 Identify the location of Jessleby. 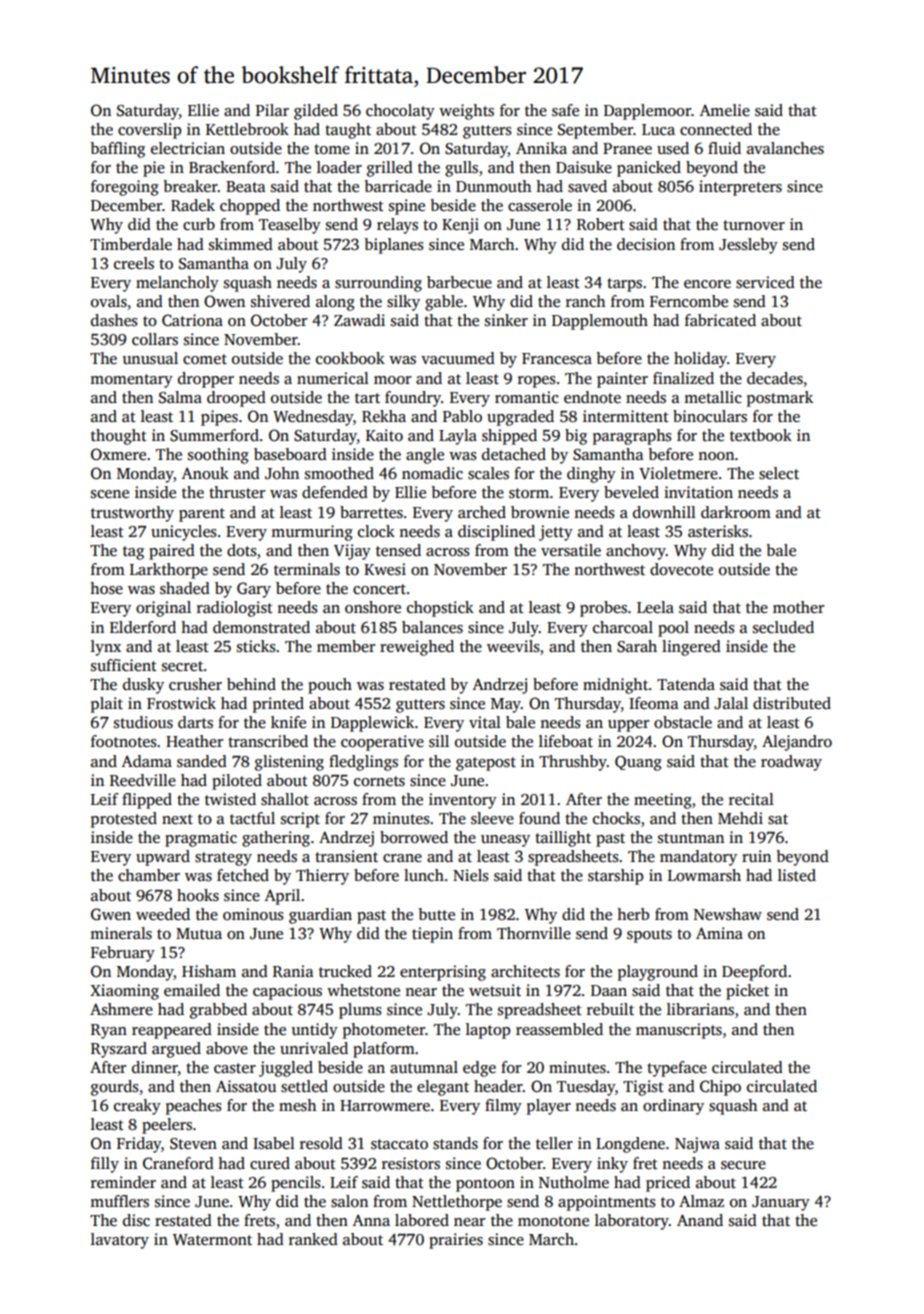
(748, 246).
